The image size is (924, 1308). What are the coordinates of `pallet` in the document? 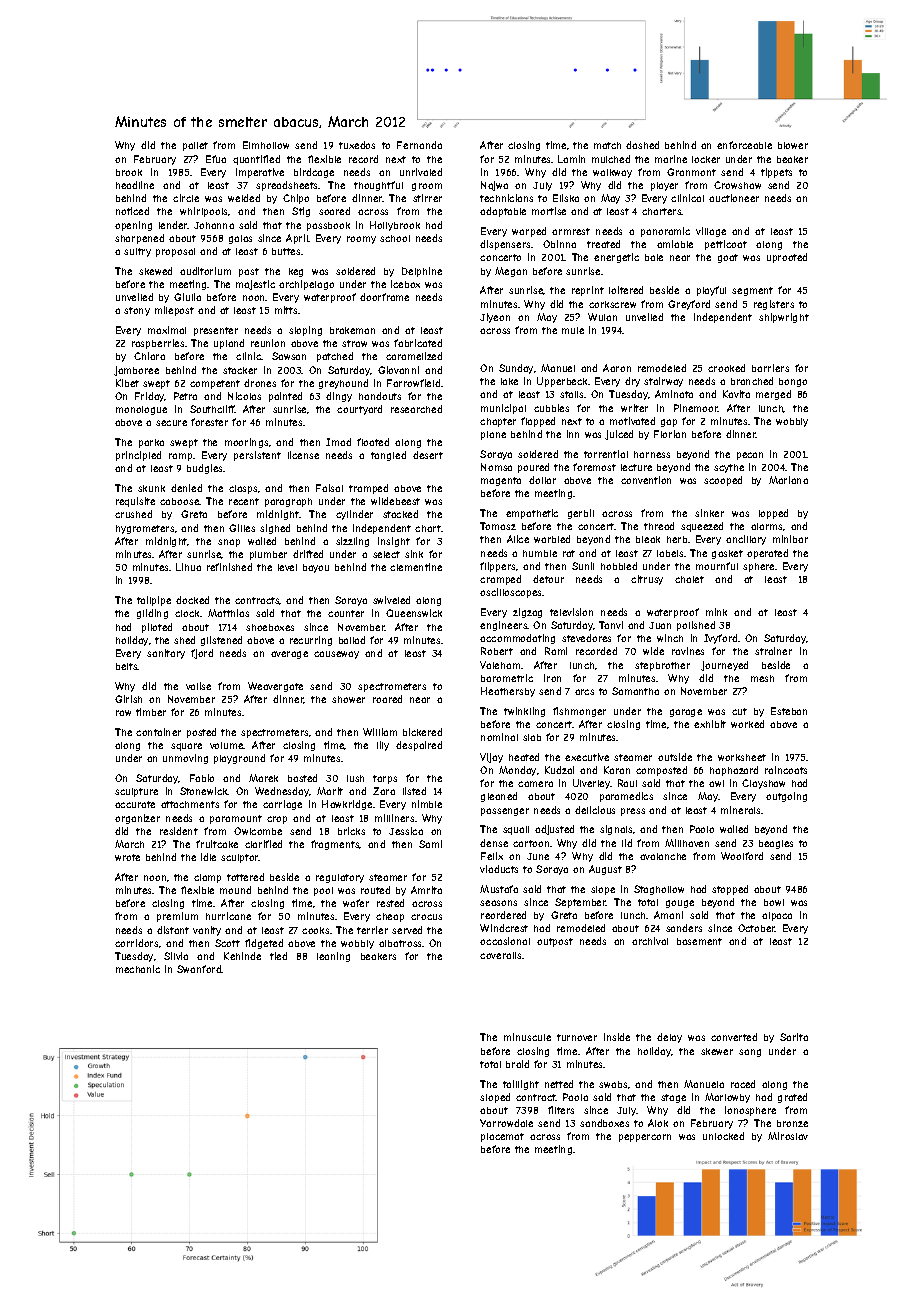 It's located at (195, 146).
